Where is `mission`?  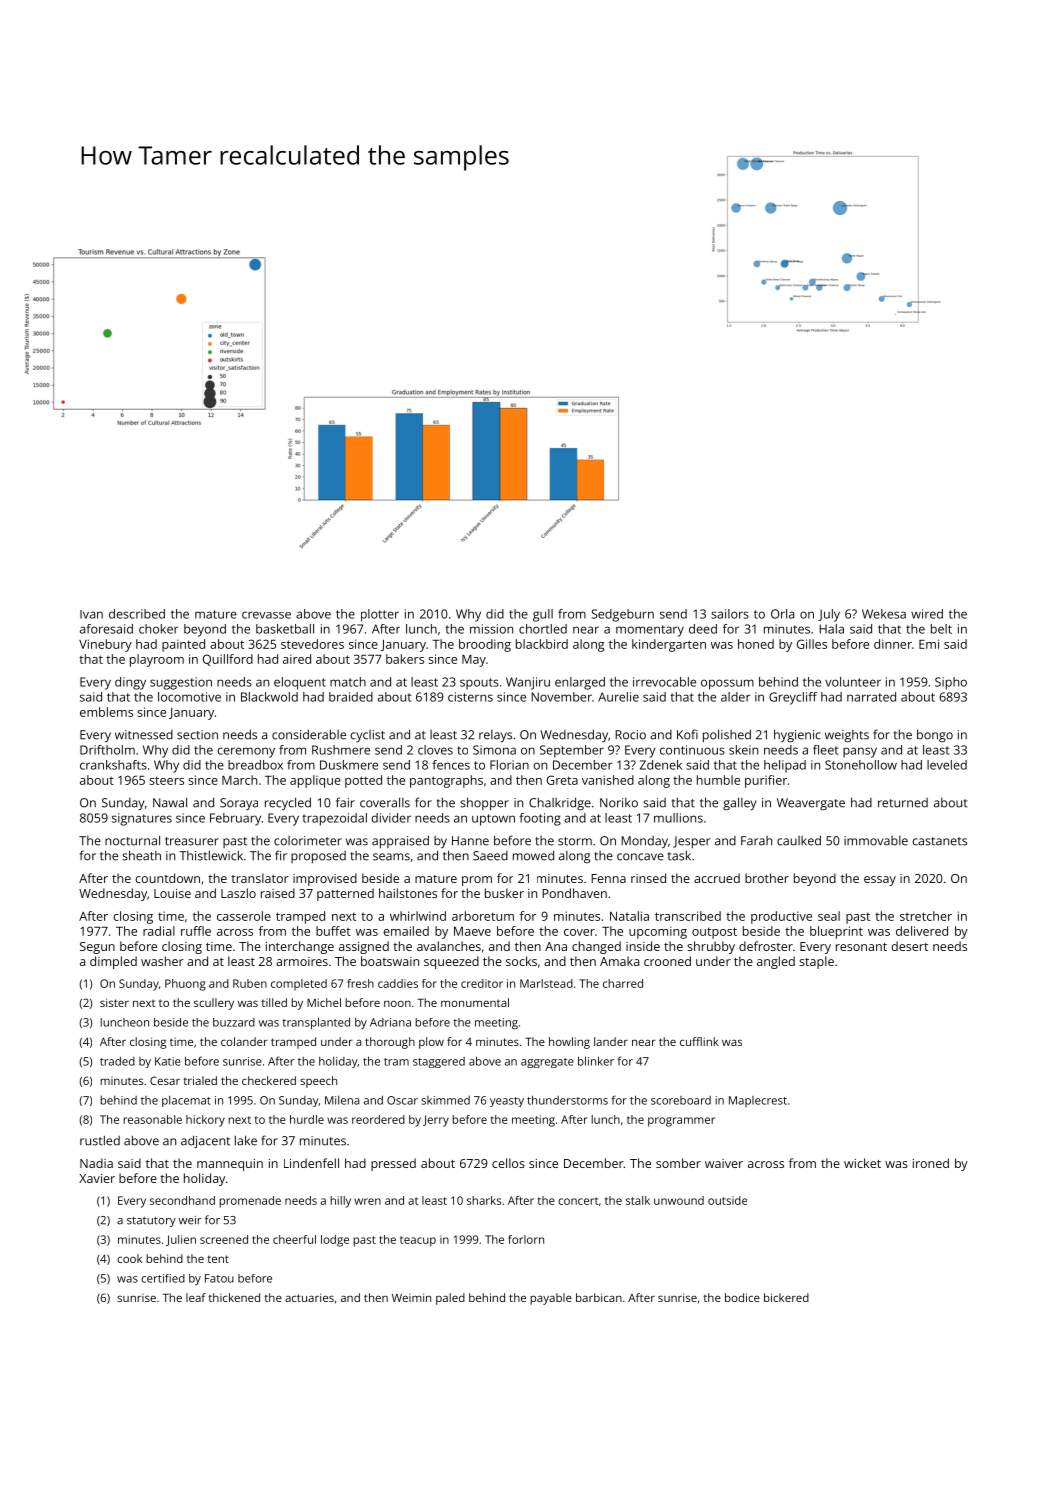
mission is located at coordinates (491, 629).
